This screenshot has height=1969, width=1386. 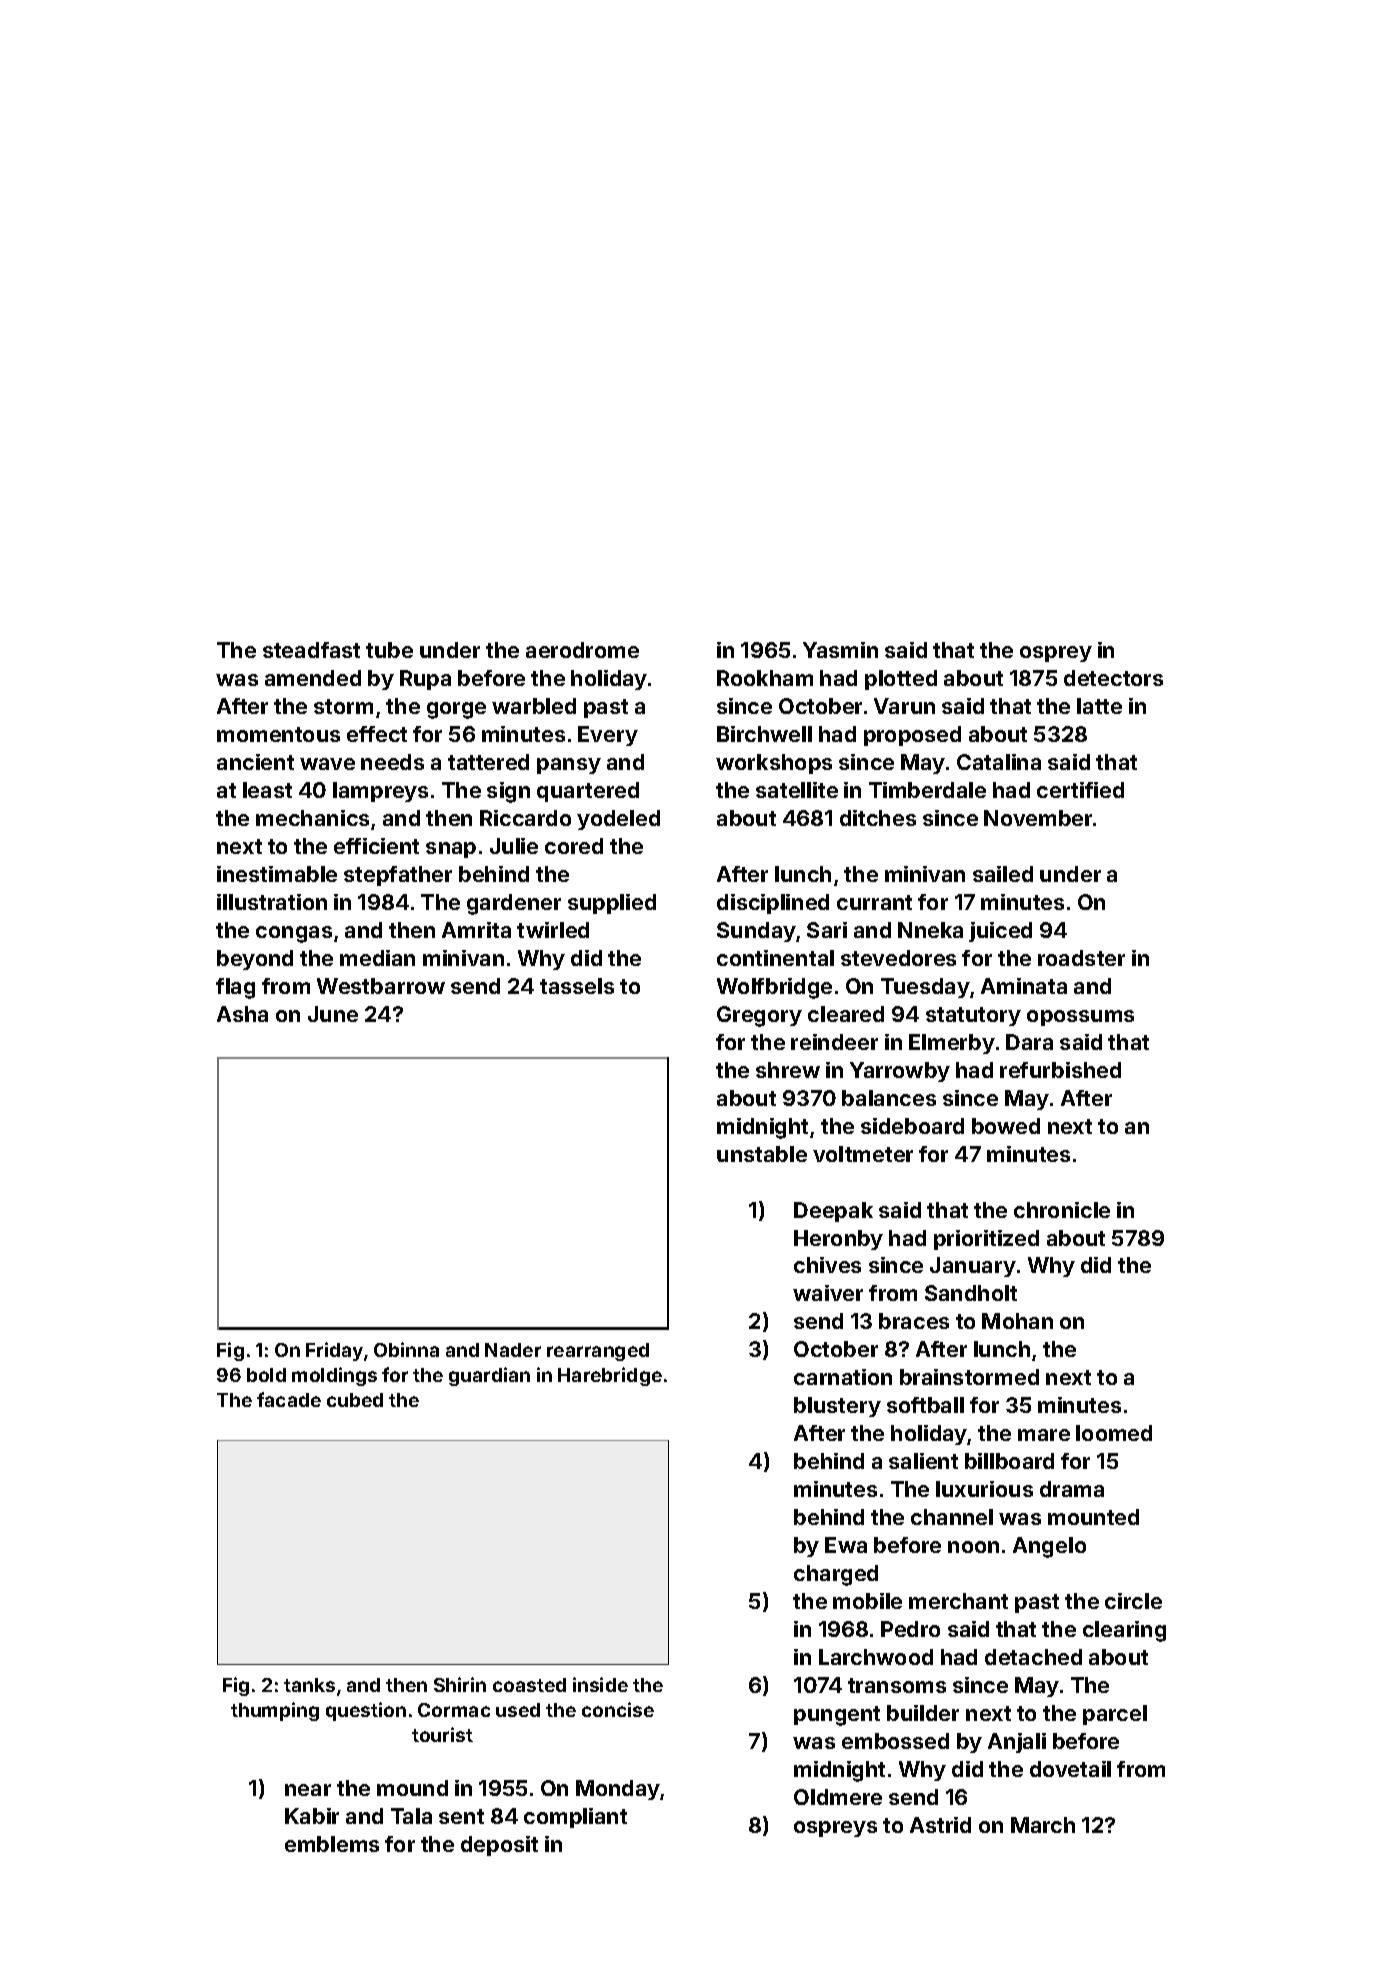 I want to click on tanks, so click(x=309, y=1685).
